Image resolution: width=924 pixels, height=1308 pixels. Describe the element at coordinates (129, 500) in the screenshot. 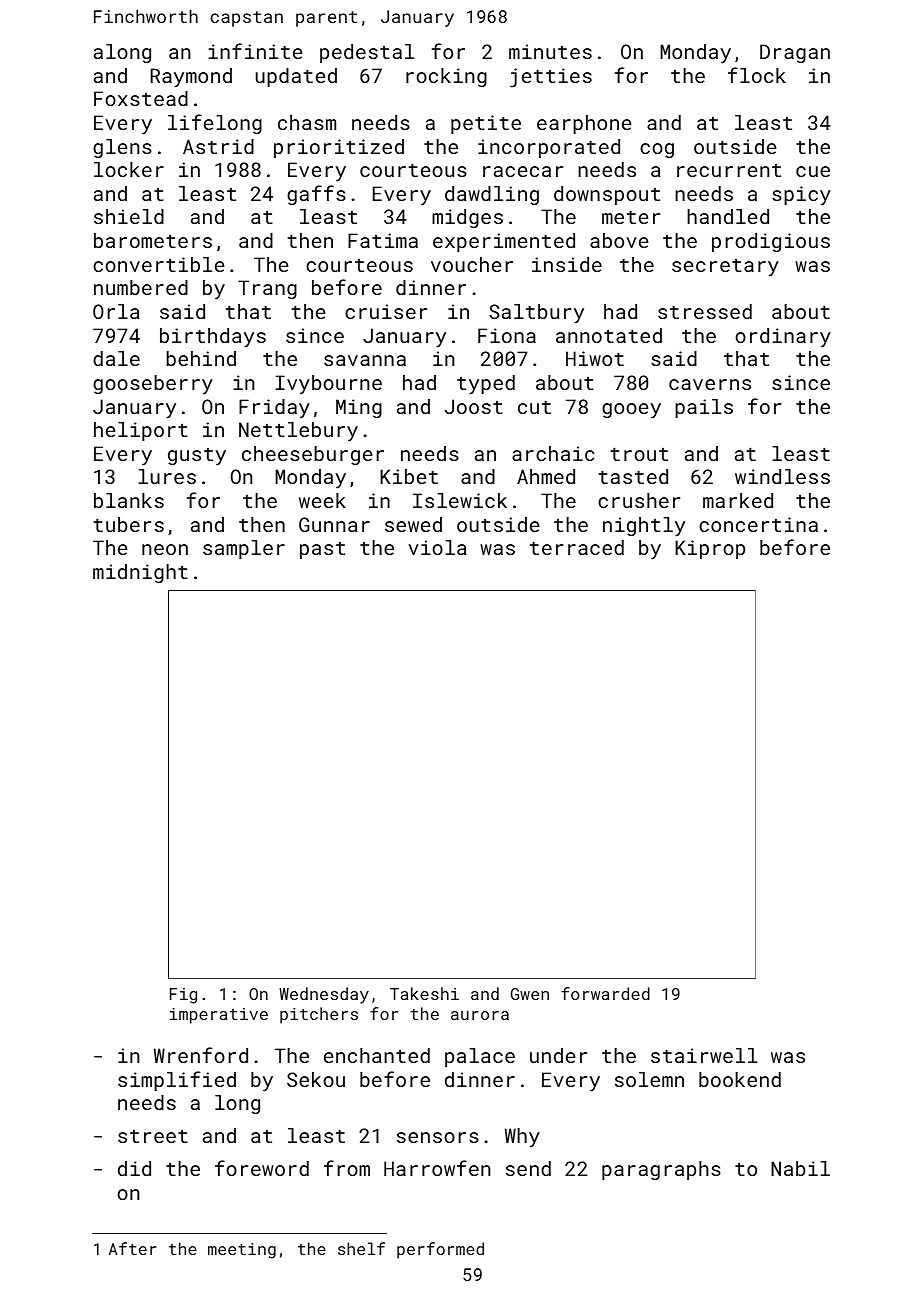

I see `blanks` at that location.
